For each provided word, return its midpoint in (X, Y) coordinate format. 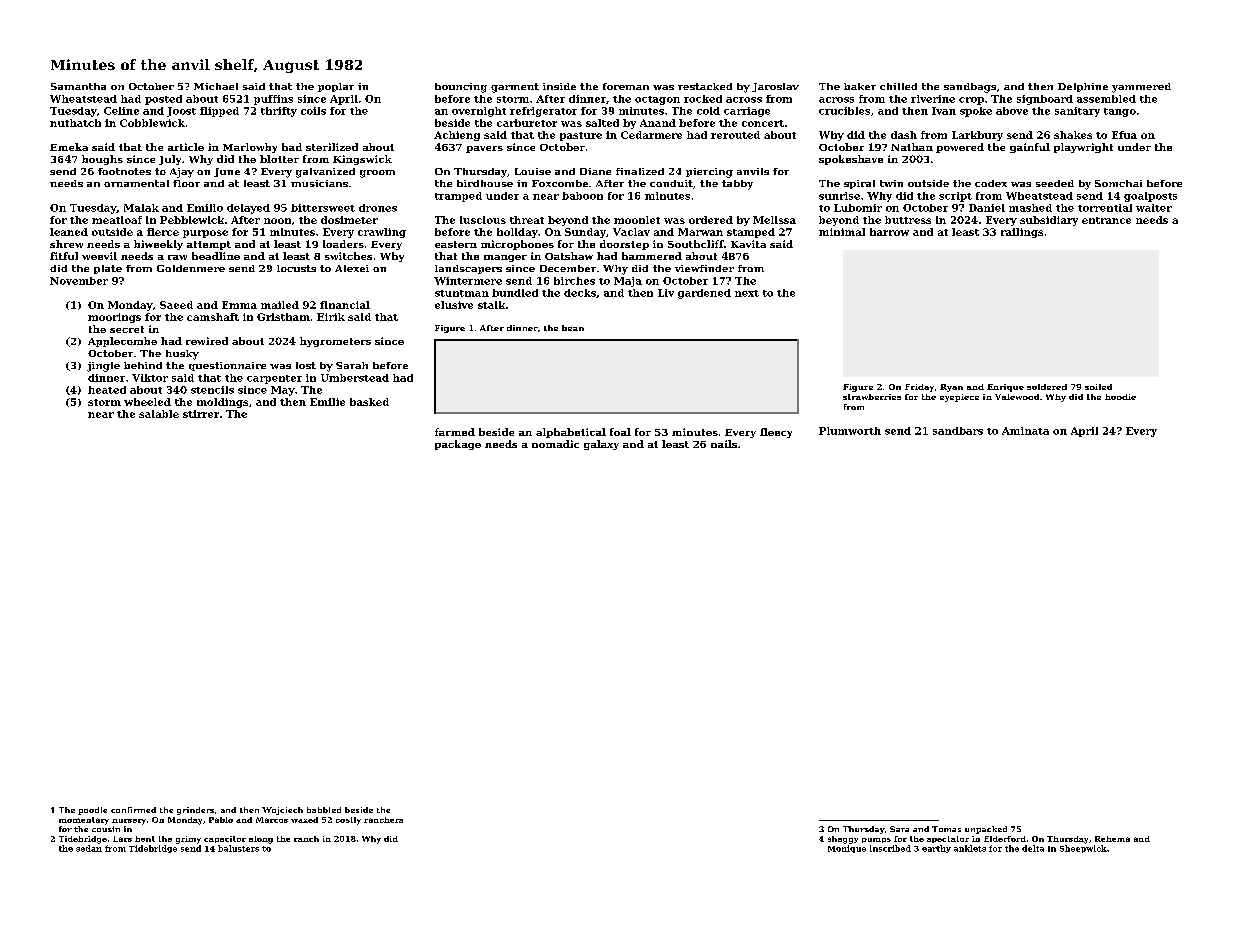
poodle (92, 811)
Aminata (1025, 431)
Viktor (150, 378)
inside (559, 86)
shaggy (843, 840)
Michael (216, 86)
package (458, 445)
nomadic (555, 444)
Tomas (946, 829)
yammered (1141, 88)
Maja (628, 282)
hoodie (1120, 397)
